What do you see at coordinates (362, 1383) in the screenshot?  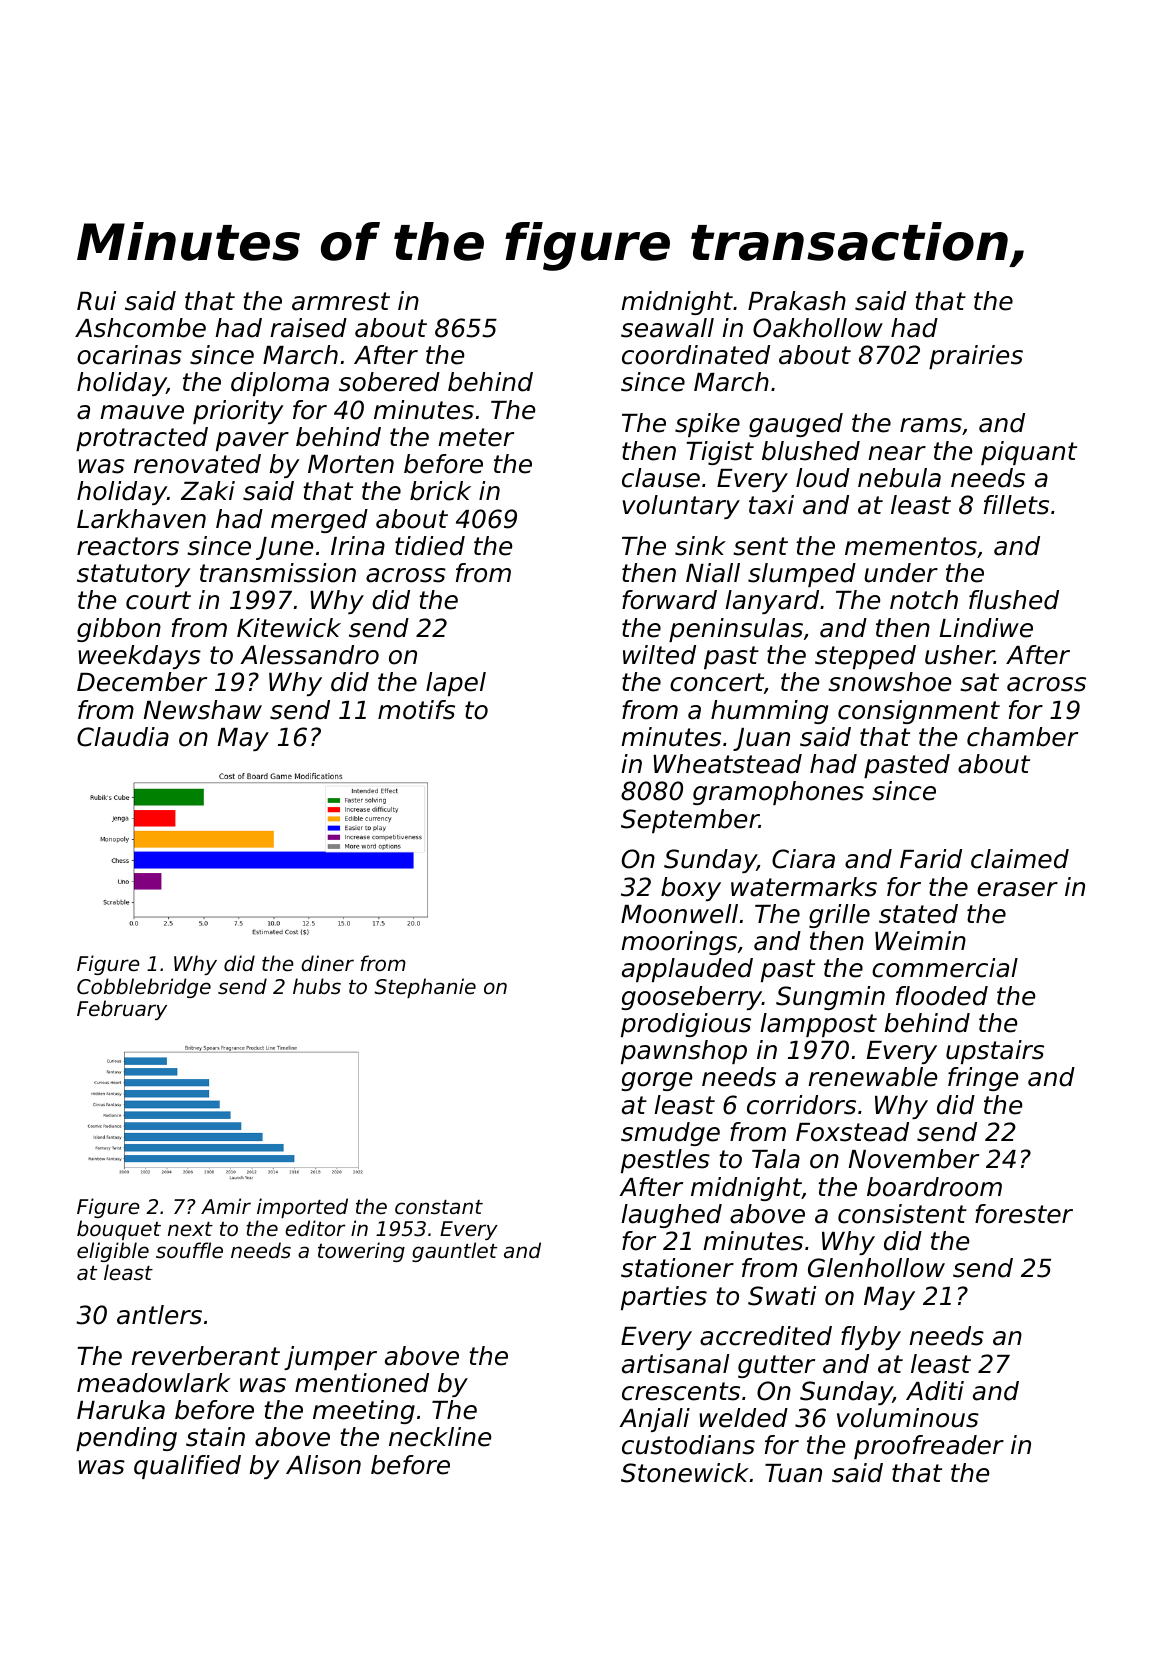 I see `mentioned` at bounding box center [362, 1383].
